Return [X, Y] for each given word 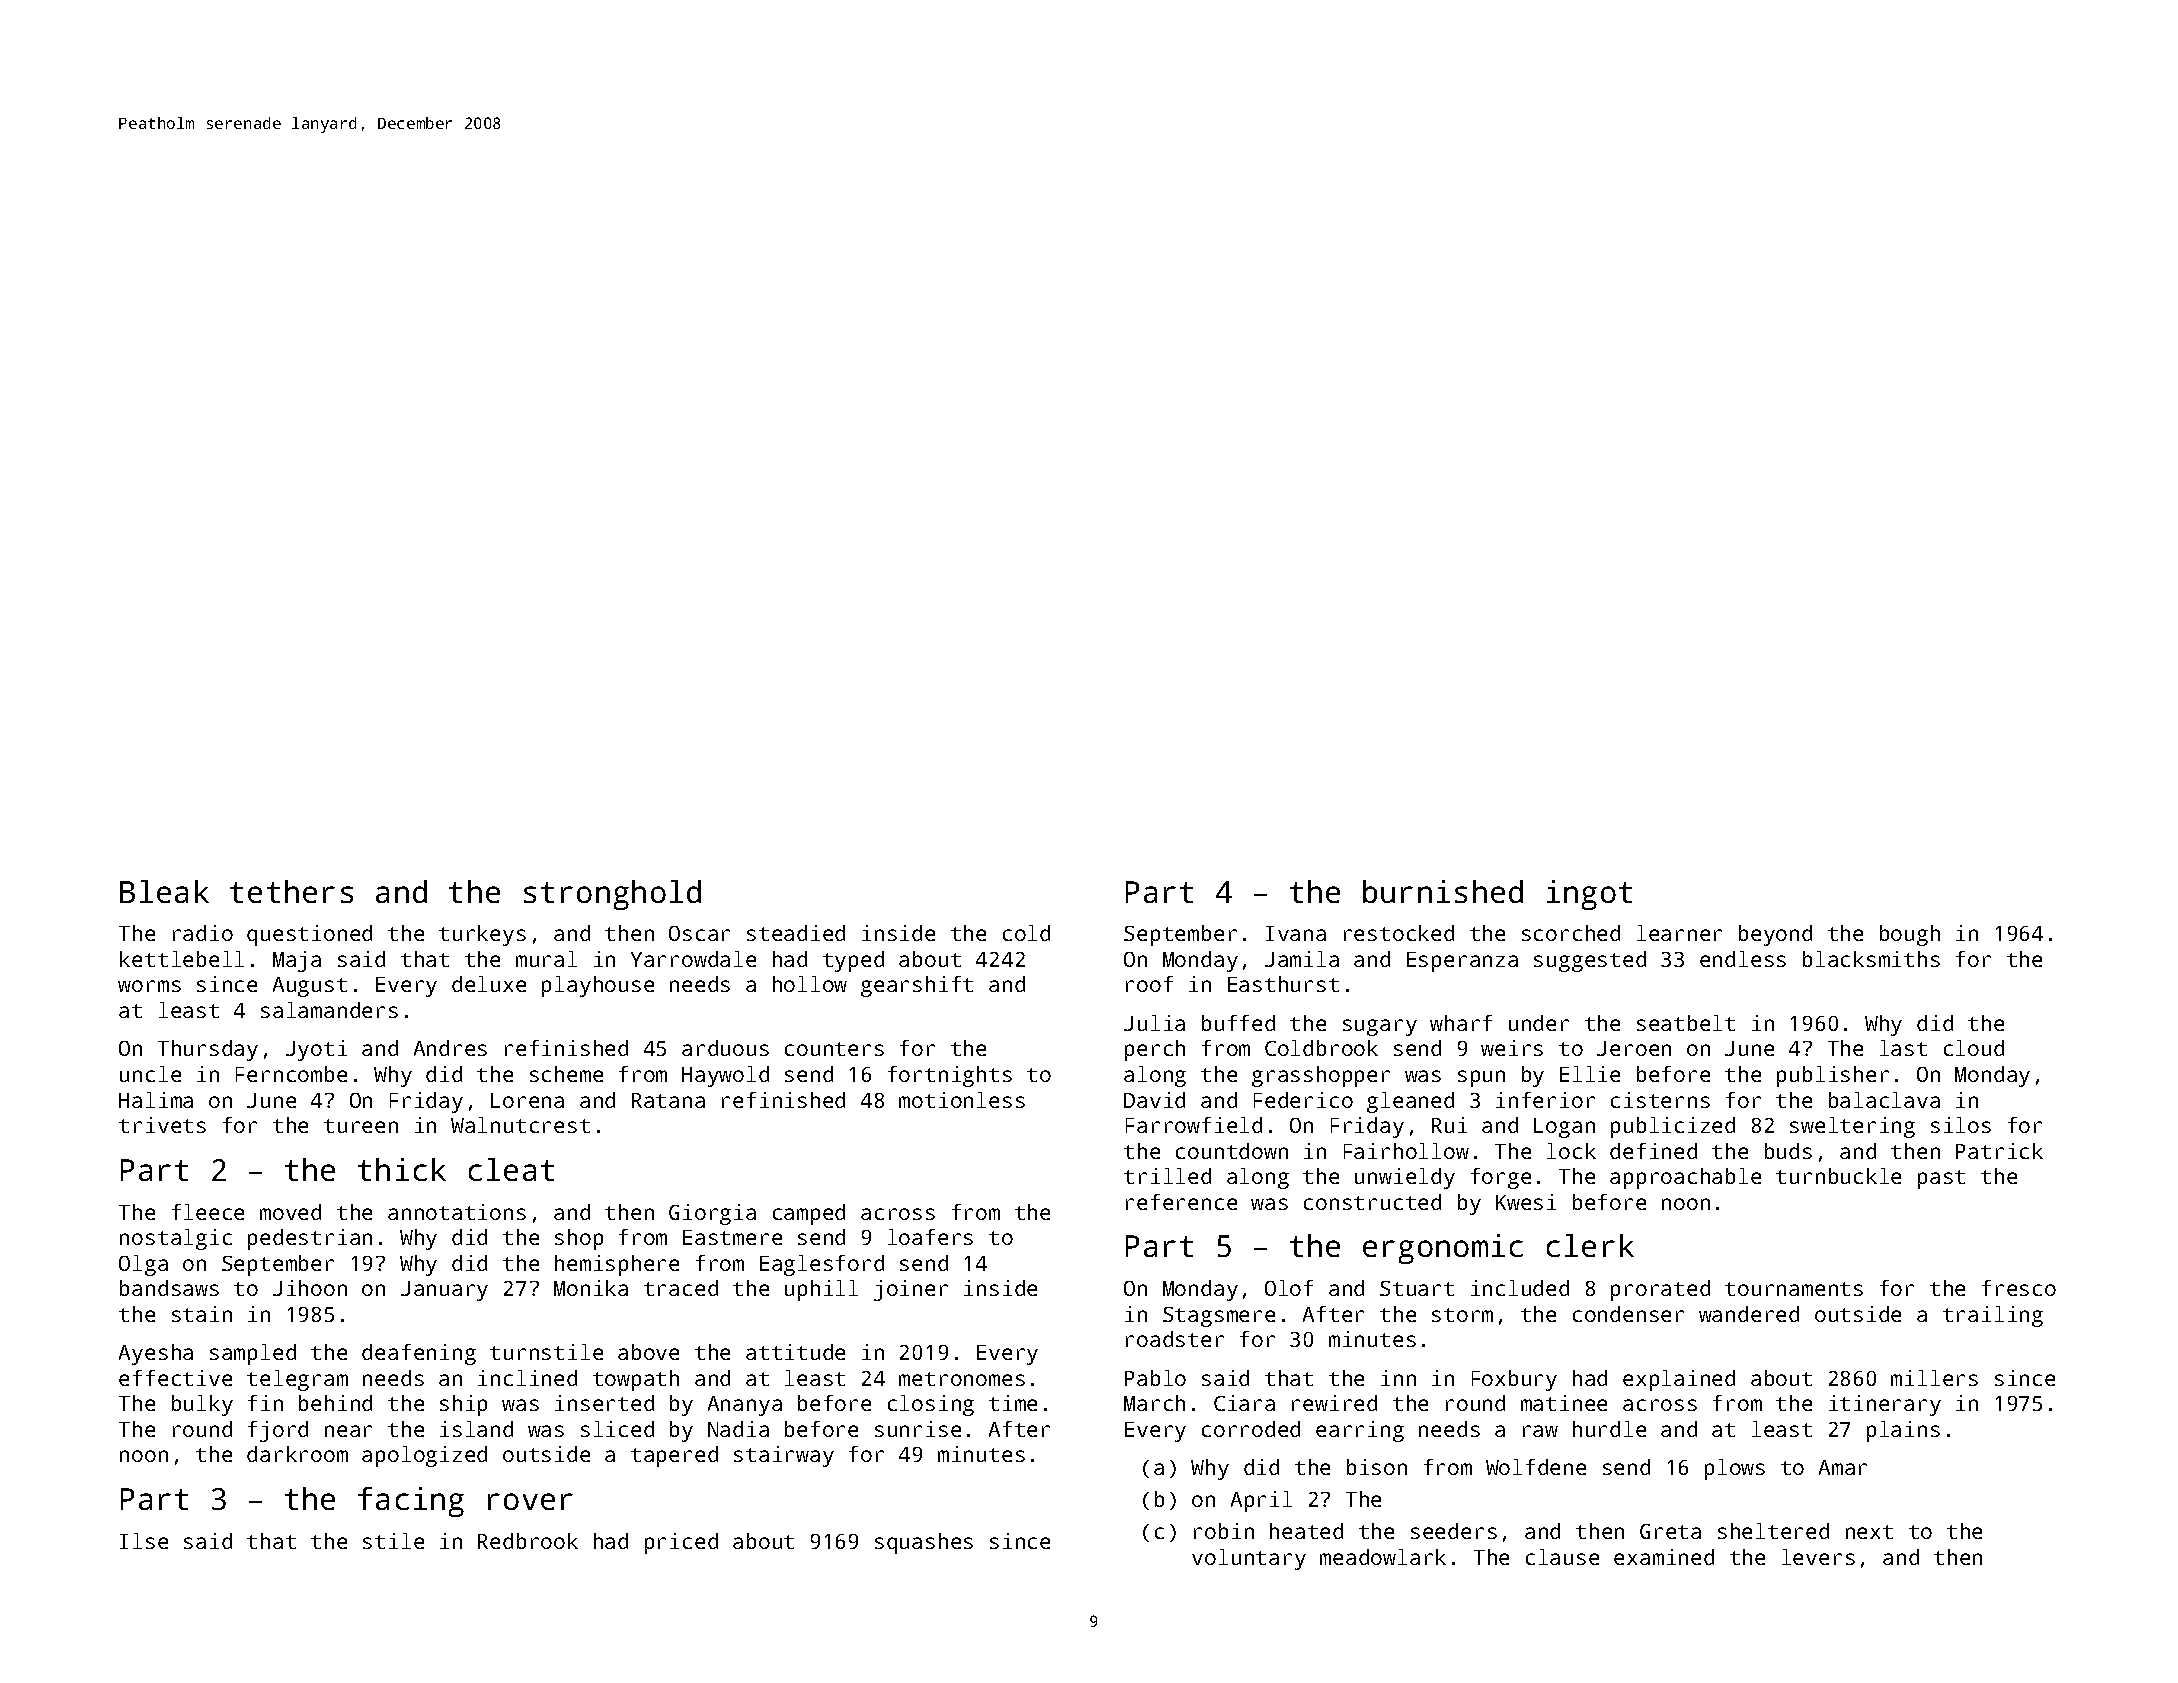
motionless [962, 1100]
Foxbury [1514, 1380]
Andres [450, 1048]
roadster [1175, 1339]
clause [1562, 1557]
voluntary [1249, 1559]
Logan [1564, 1128]
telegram [297, 1380]
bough [1910, 935]
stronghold [612, 895]
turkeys [482, 935]
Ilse [144, 1541]
